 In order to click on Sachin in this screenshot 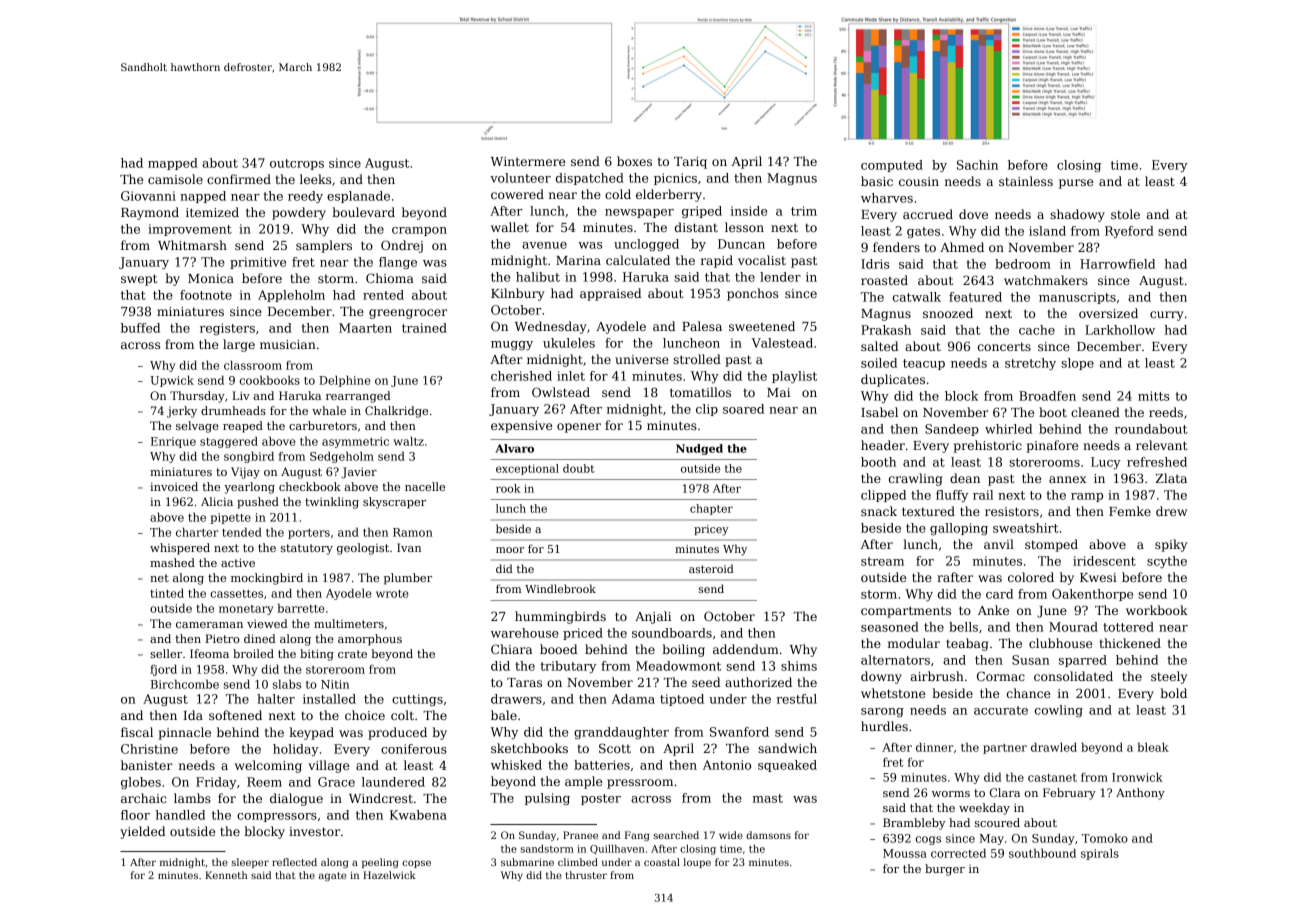, I will do `click(977, 165)`.
